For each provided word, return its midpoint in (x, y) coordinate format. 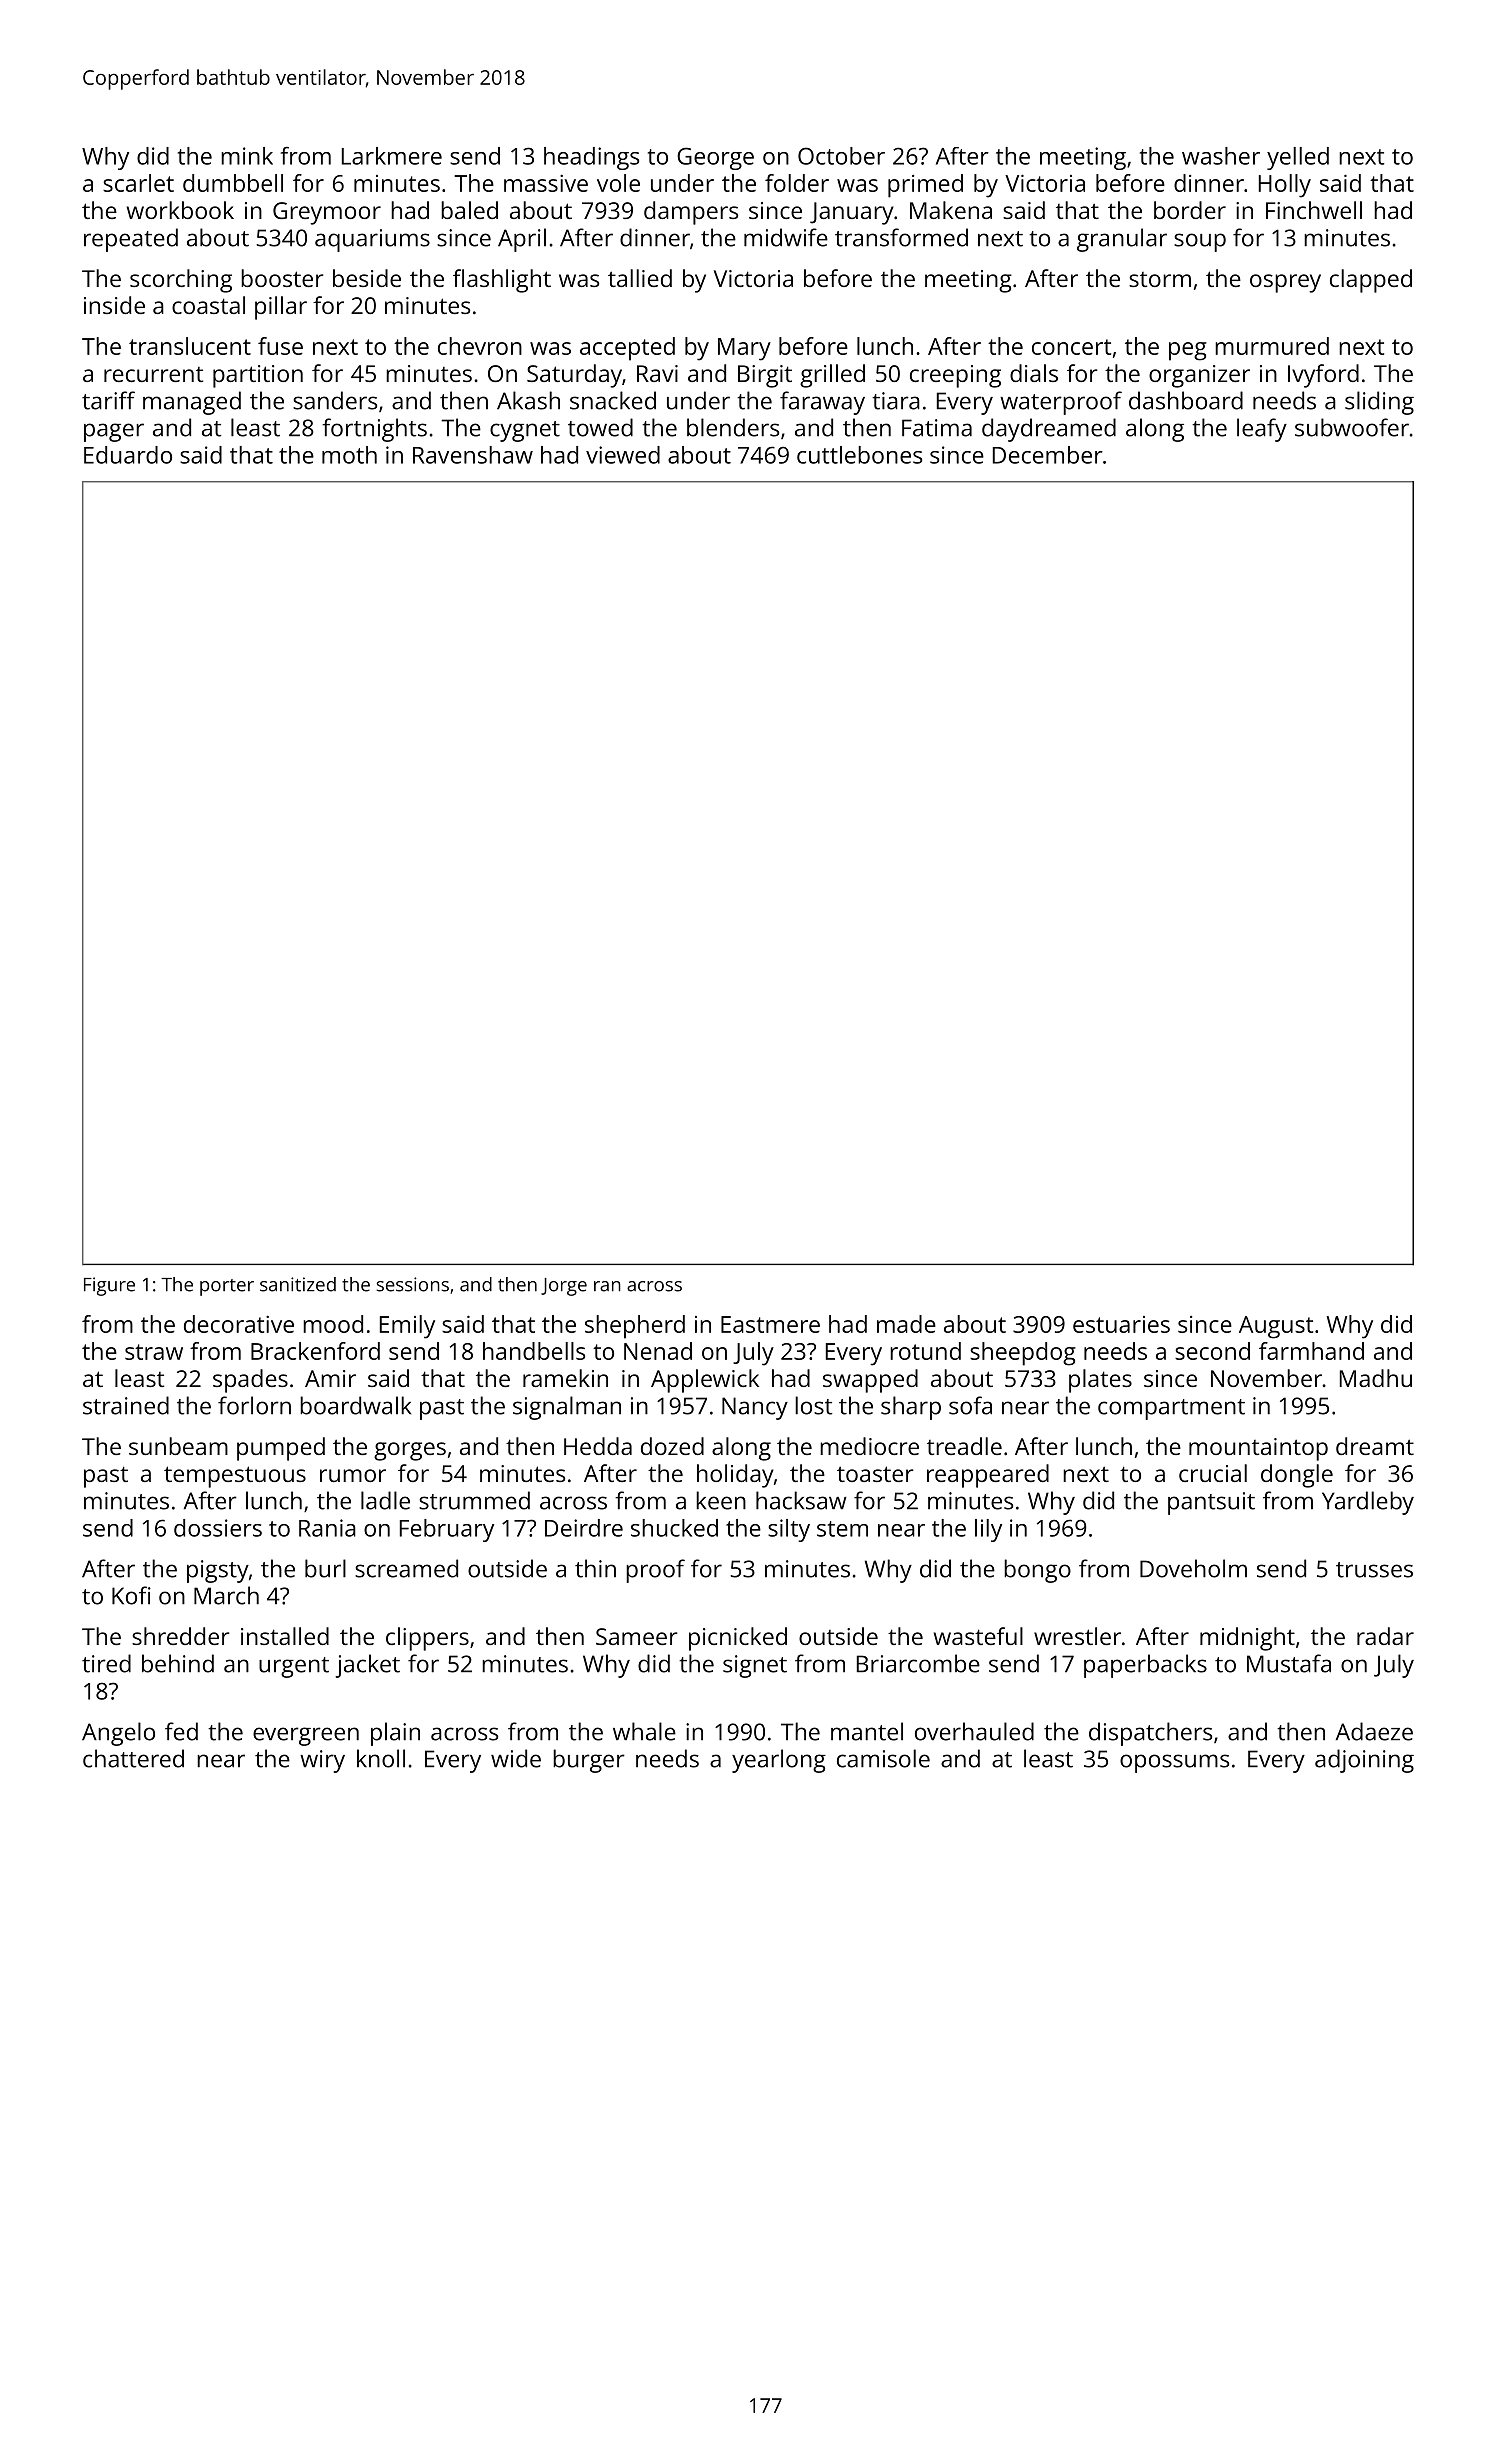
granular (1122, 240)
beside (367, 278)
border (1190, 210)
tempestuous (235, 1477)
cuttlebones (859, 455)
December (1048, 455)
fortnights (374, 430)
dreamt (1375, 1446)
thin (595, 1568)
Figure (109, 1286)
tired (106, 1663)
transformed (901, 237)
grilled (832, 376)
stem (842, 1529)
